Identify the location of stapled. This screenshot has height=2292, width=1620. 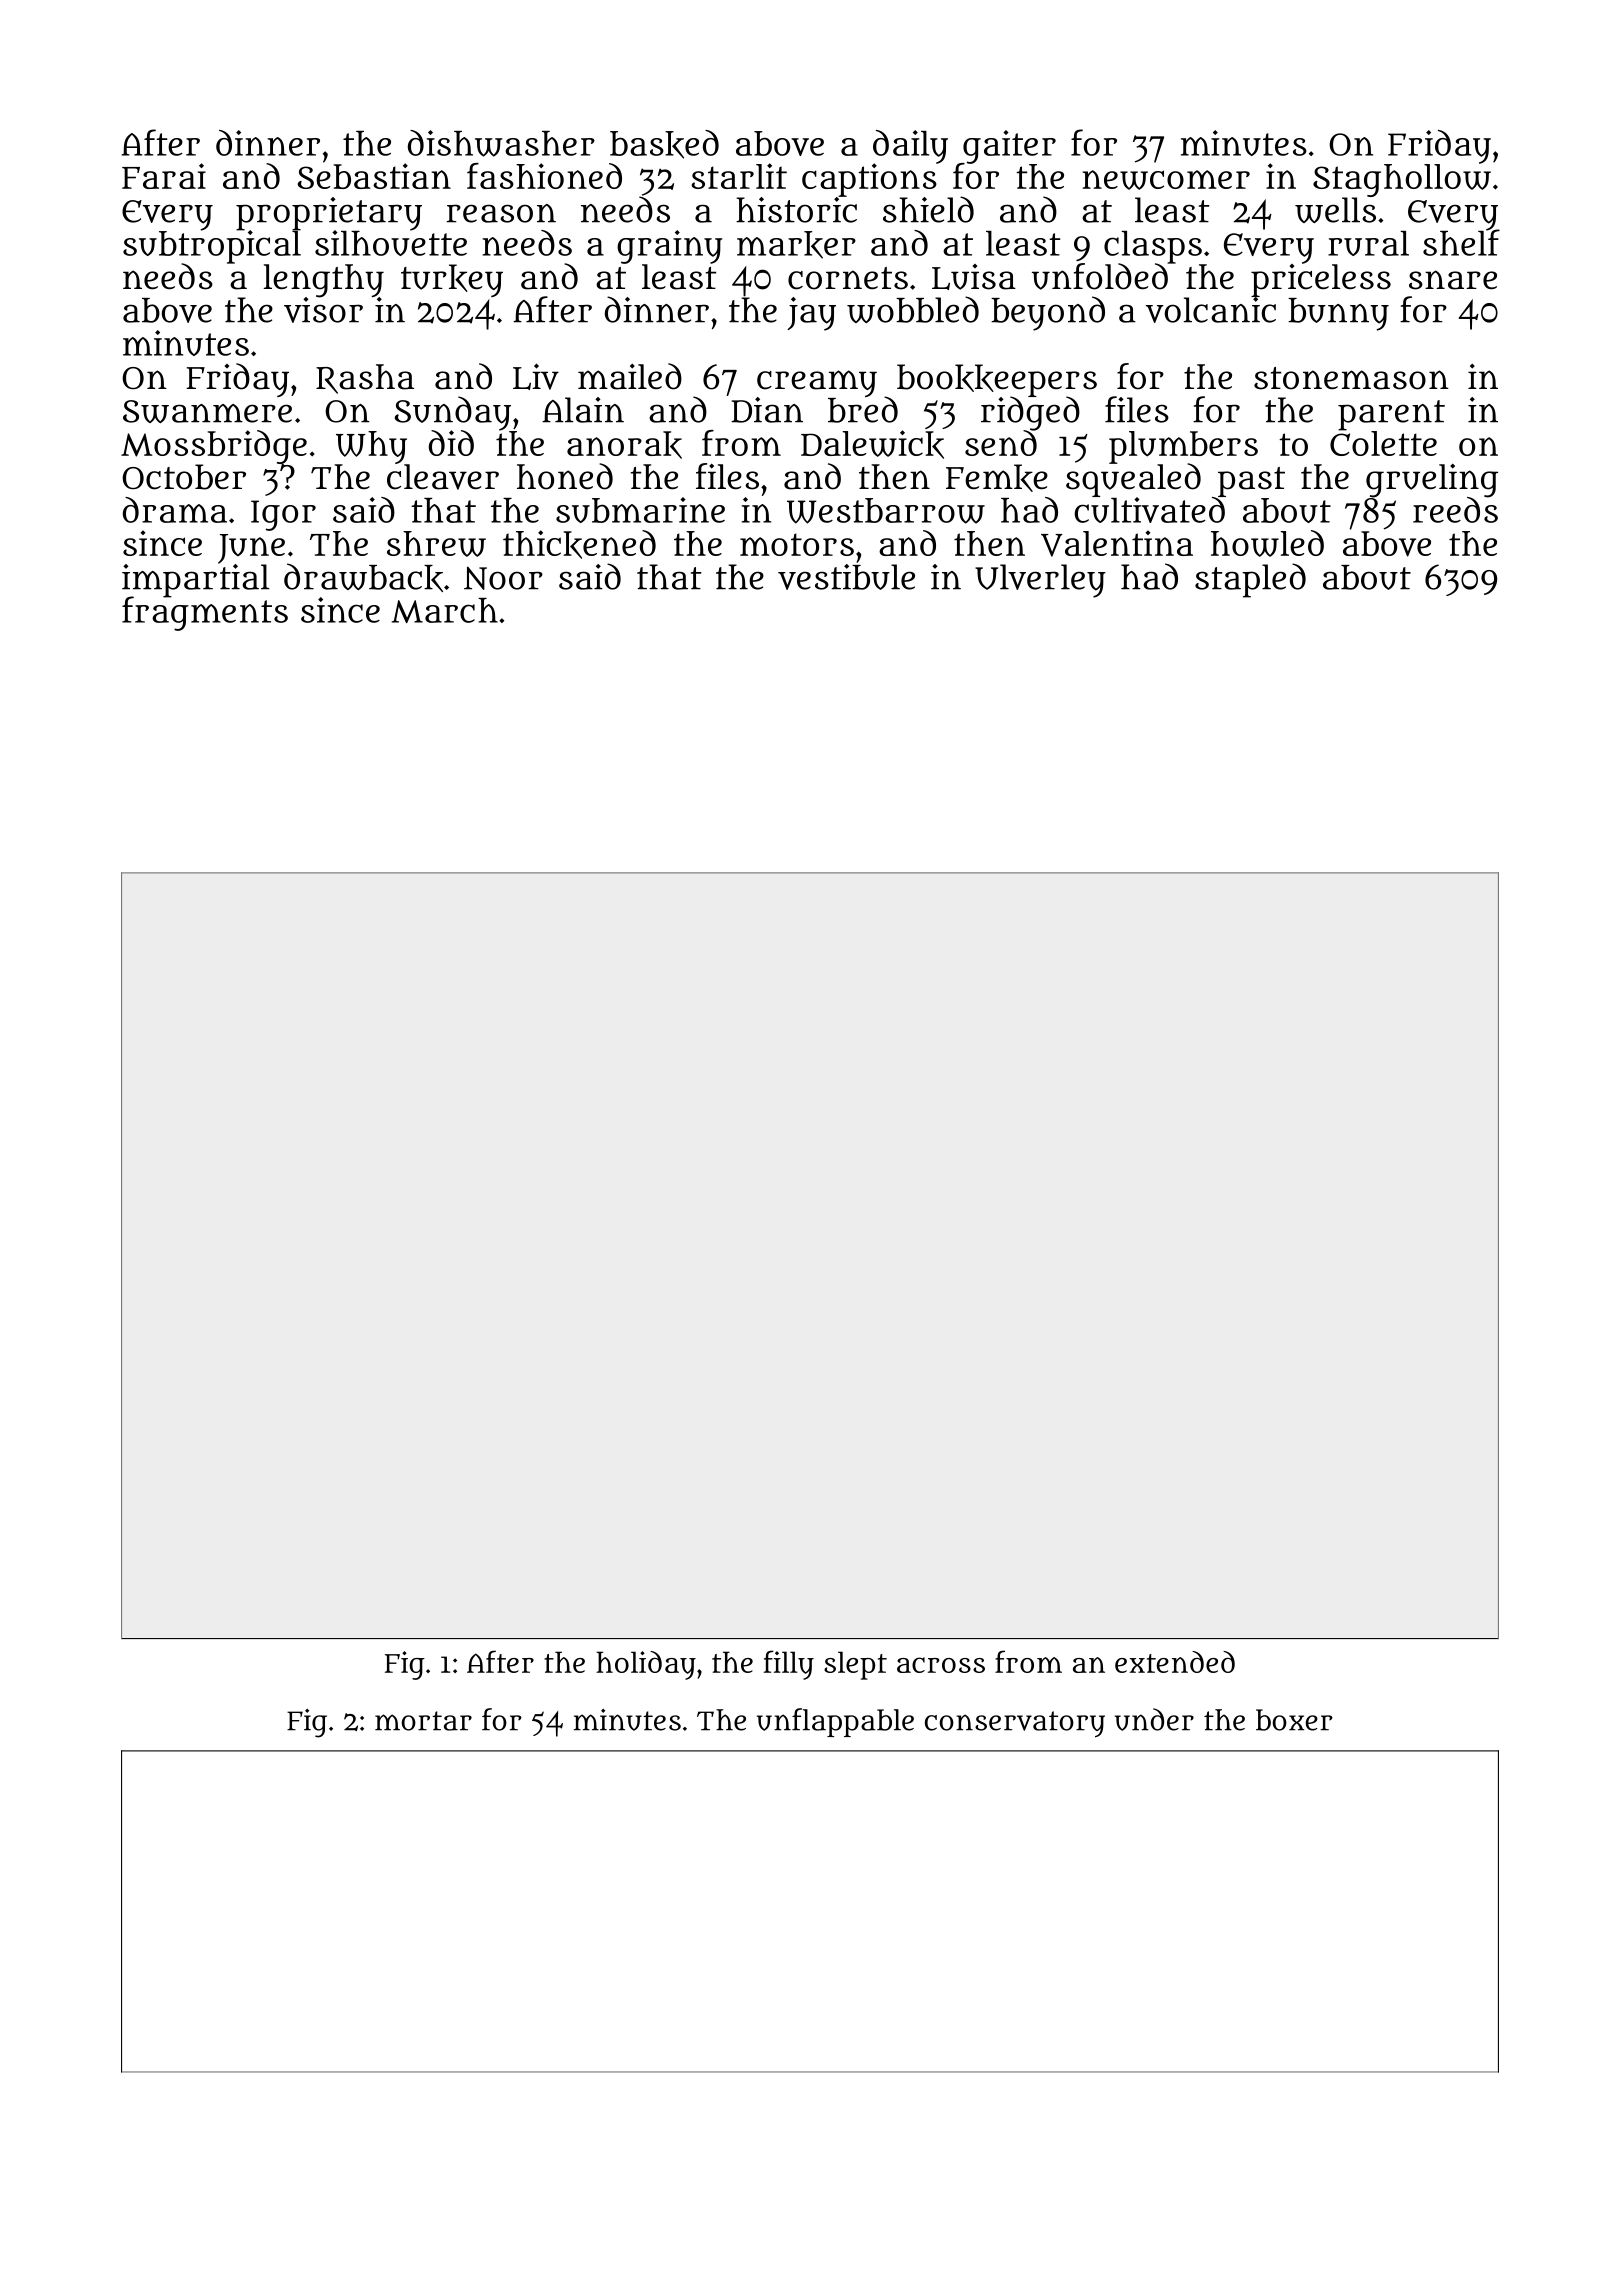
(1250, 580).
